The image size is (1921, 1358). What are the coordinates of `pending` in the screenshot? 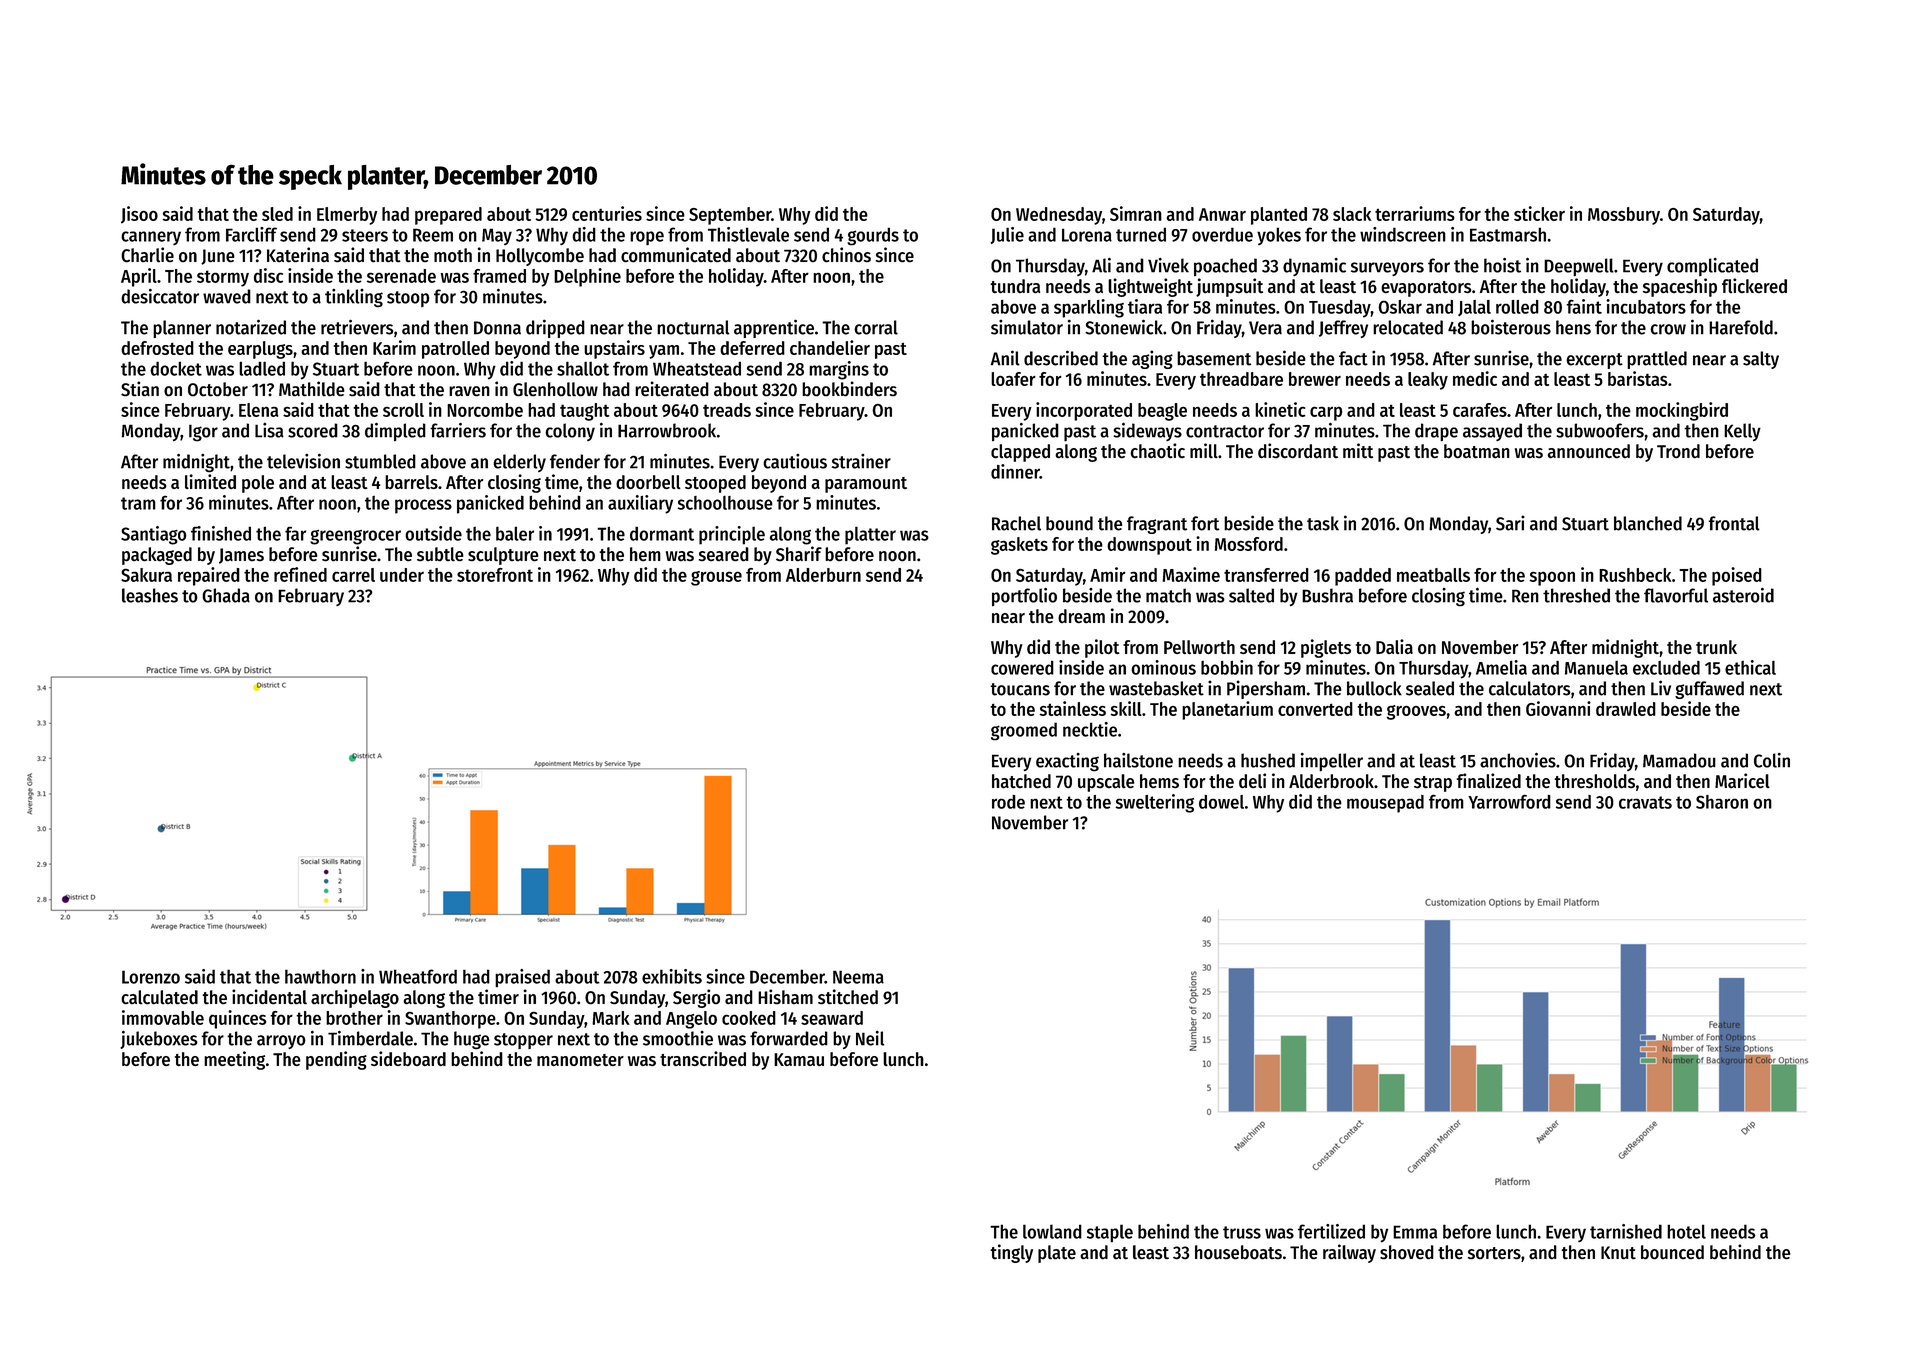 It's located at (336, 1060).
